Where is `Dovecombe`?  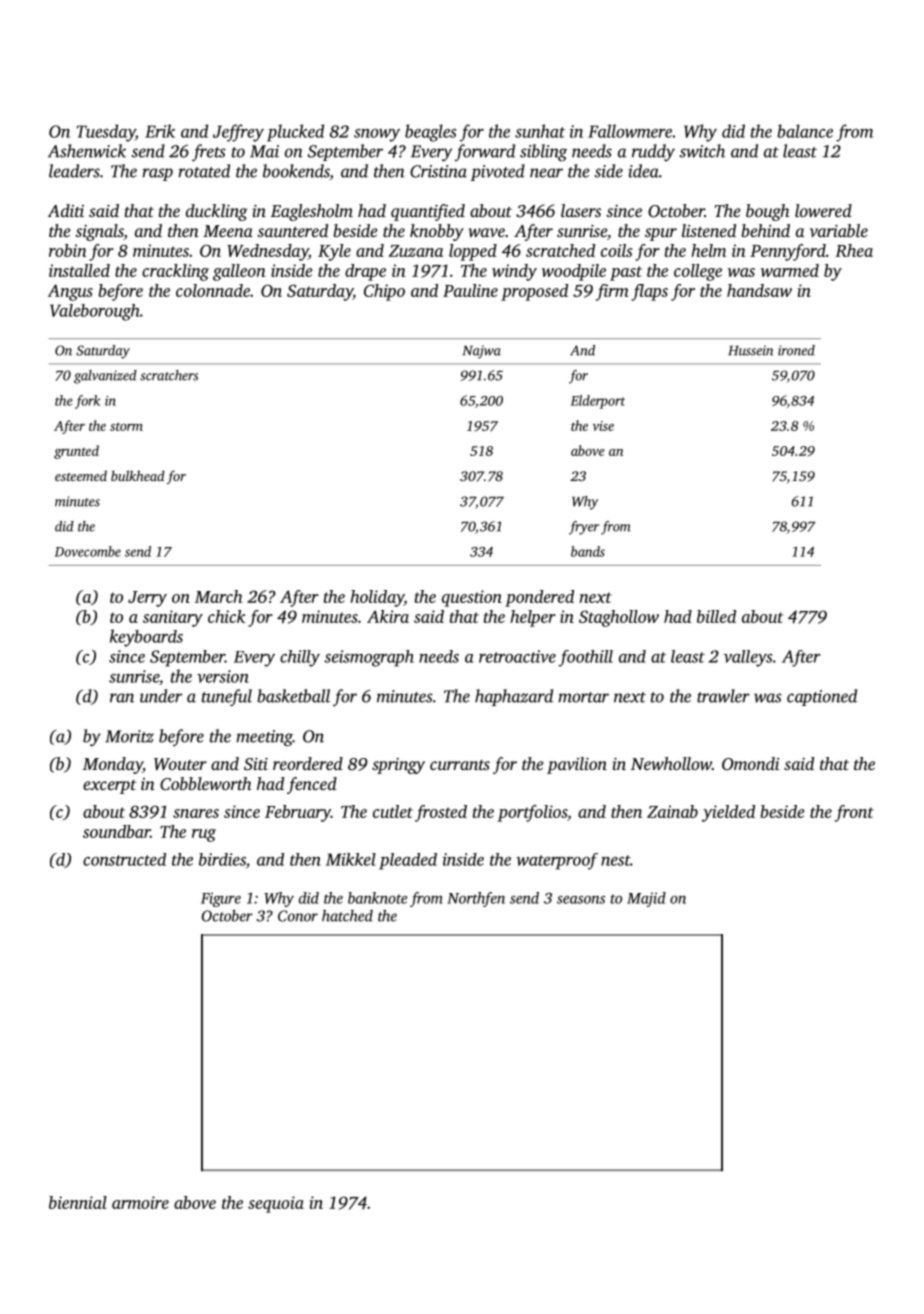
Dovecombe is located at coordinates (88, 551).
